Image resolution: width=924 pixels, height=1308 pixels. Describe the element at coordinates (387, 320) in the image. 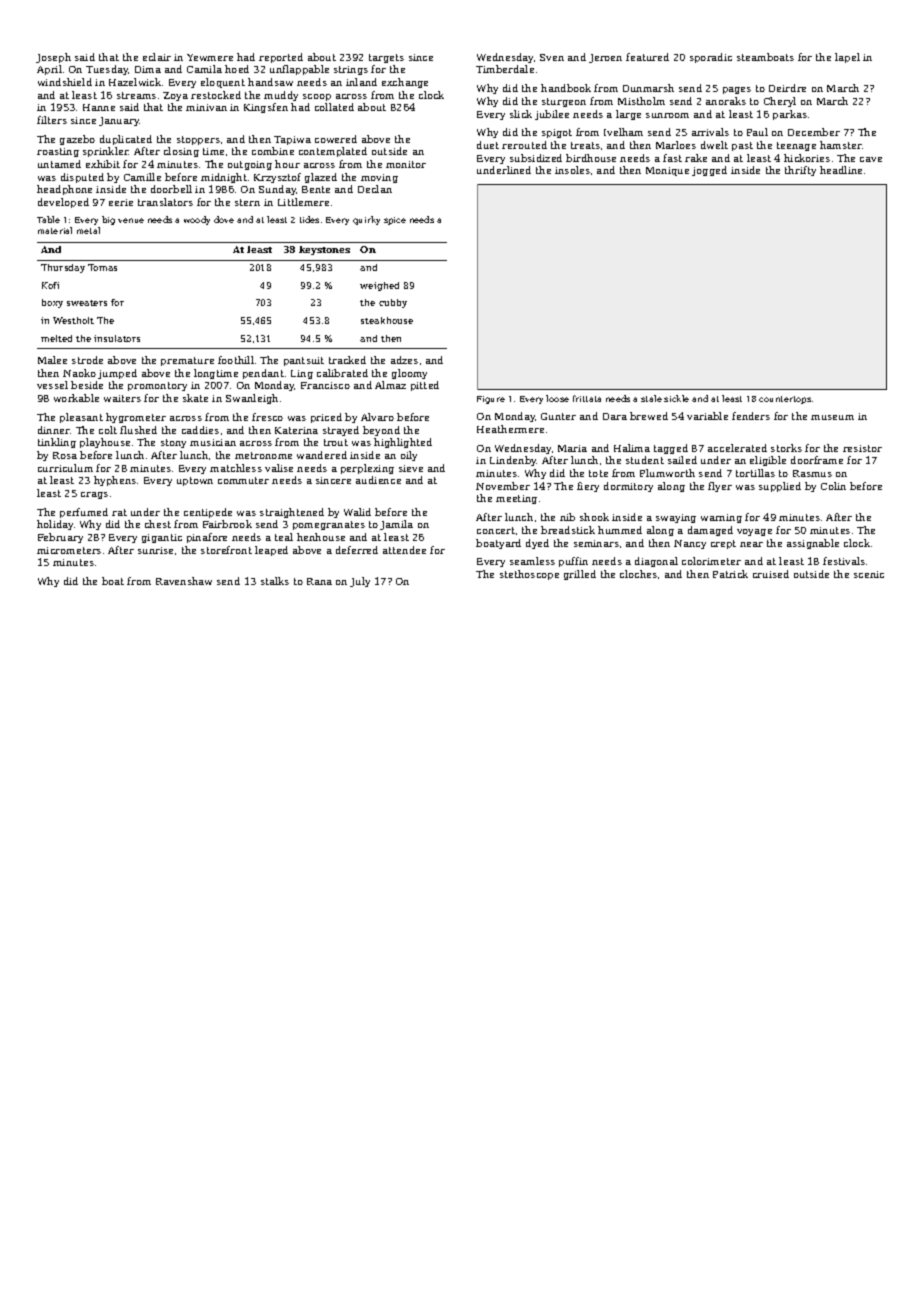

I see `steakhouse` at that location.
